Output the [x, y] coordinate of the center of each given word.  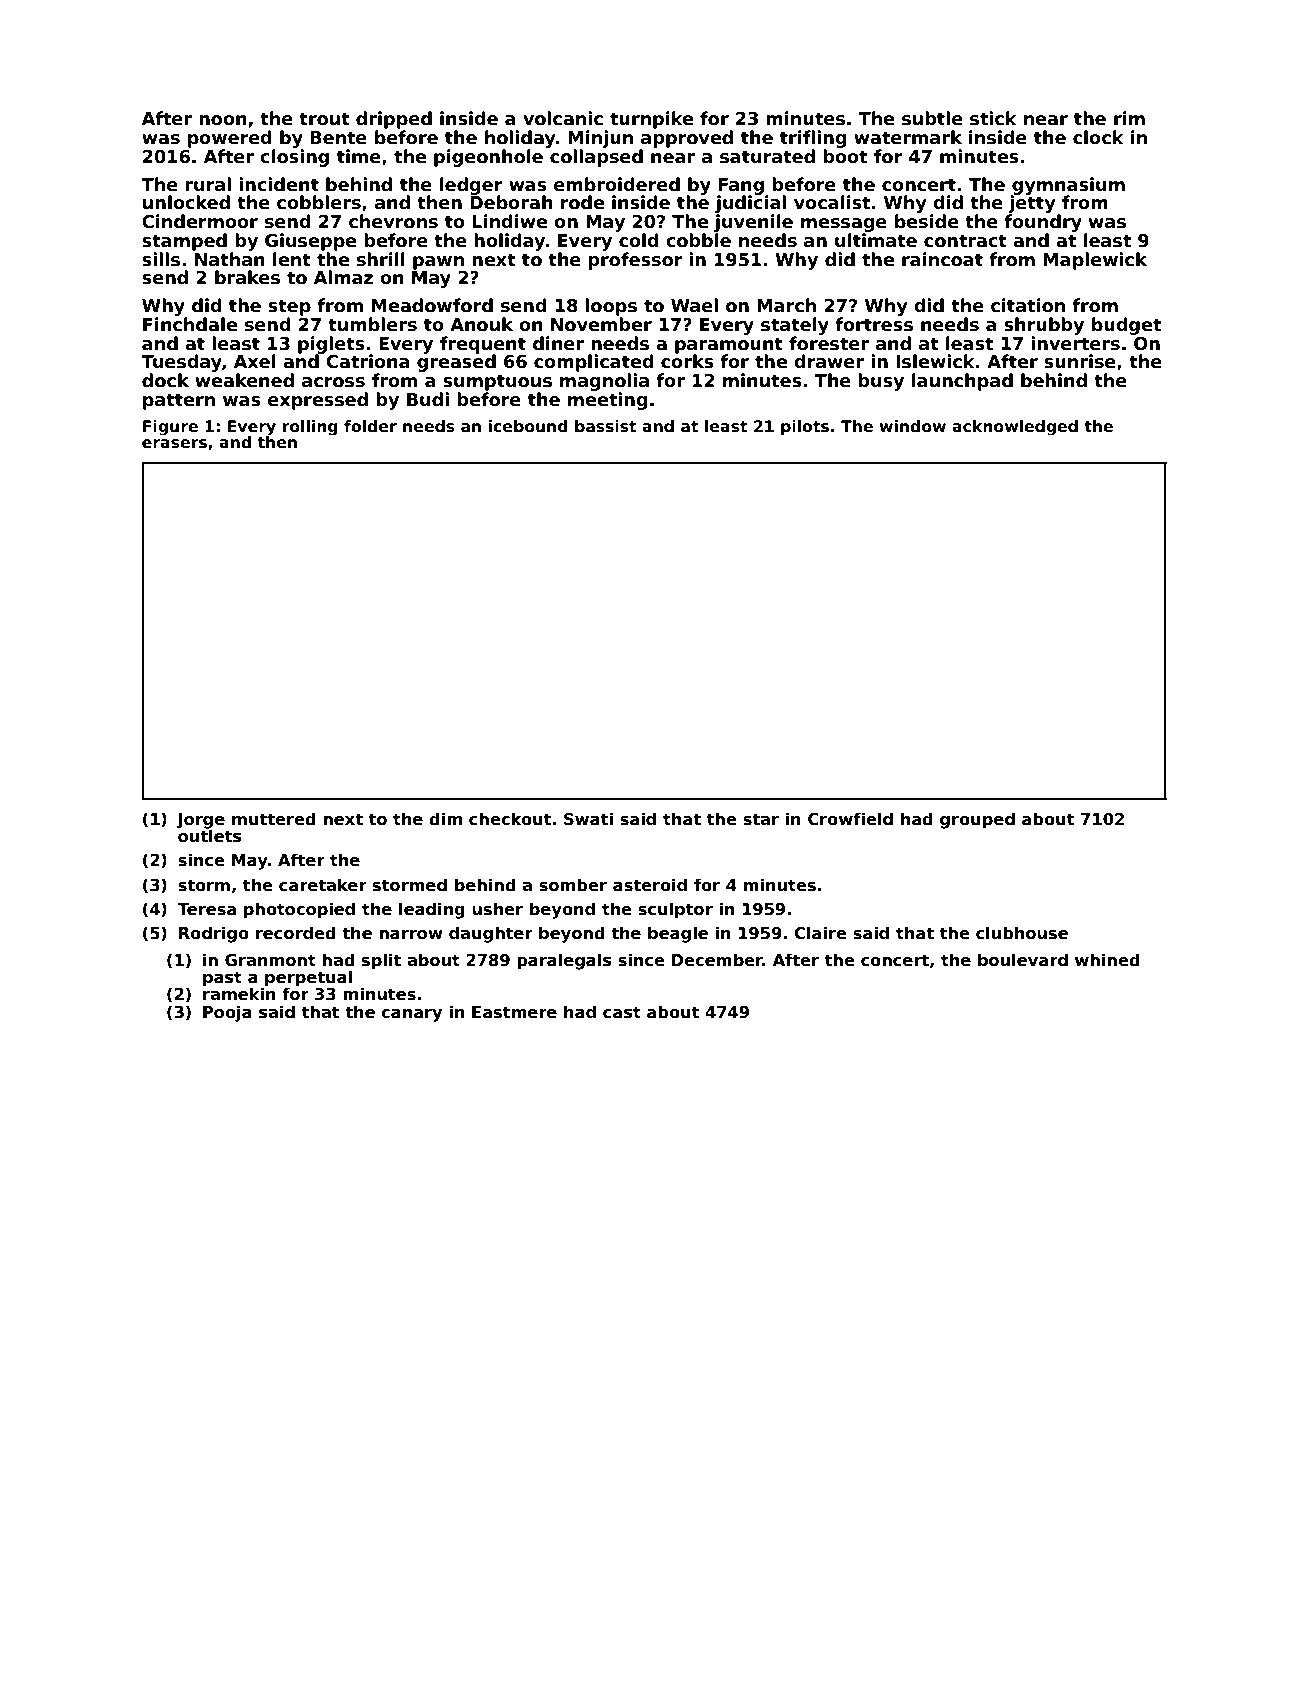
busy [881, 382]
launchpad [962, 382]
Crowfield [850, 819]
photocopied [299, 910]
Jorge [200, 821]
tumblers [372, 324]
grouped [977, 820]
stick [993, 118]
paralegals [564, 961]
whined [1107, 960]
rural [208, 184]
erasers [174, 444]
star [761, 819]
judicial [750, 204]
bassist [605, 426]
